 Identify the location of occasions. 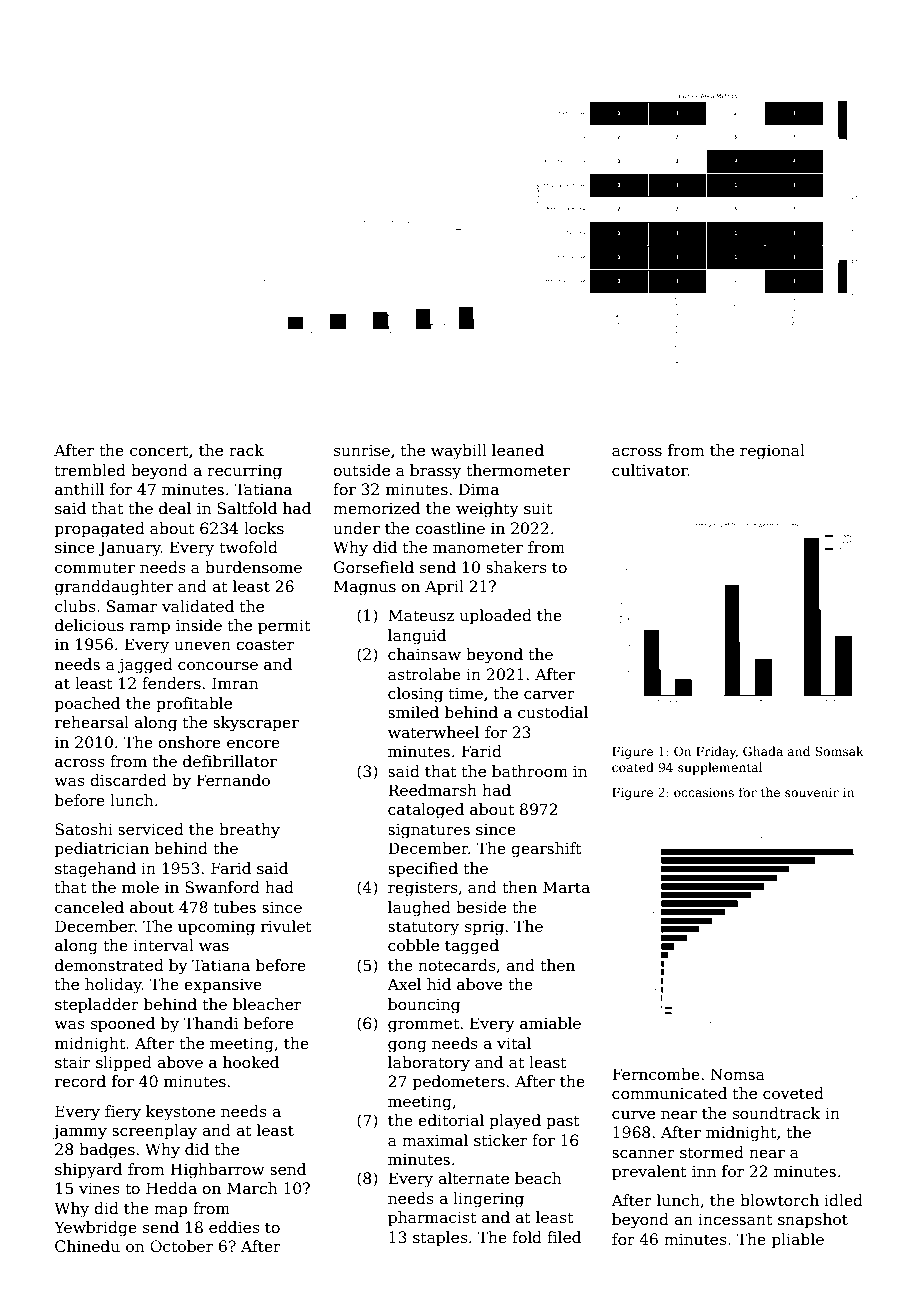
(704, 792).
